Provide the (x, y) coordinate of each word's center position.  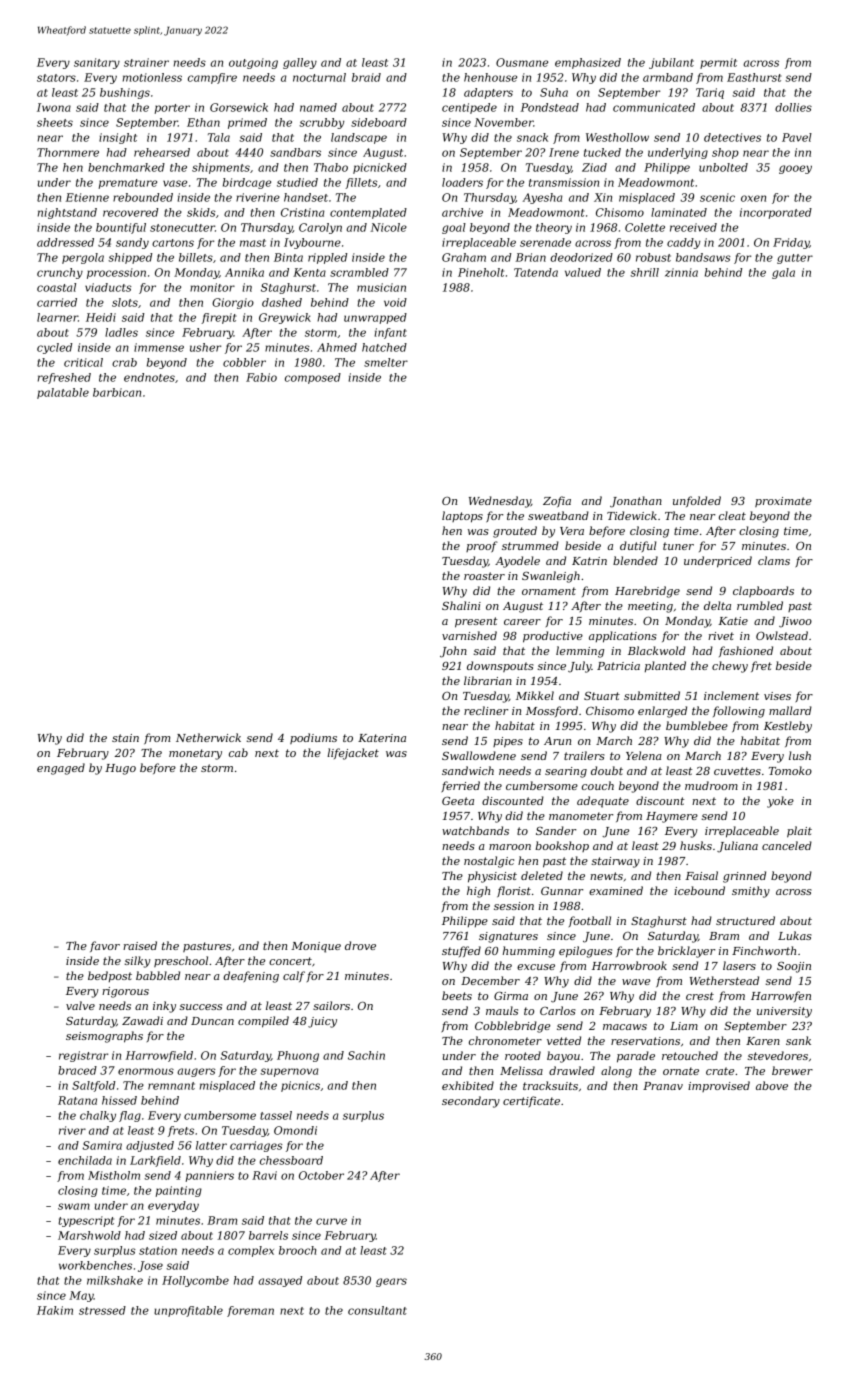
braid (366, 77)
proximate (783, 502)
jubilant (671, 63)
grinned (744, 877)
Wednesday (500, 502)
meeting (650, 607)
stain (125, 738)
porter (172, 109)
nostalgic (489, 862)
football (590, 921)
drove (360, 945)
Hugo (120, 769)
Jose (150, 1266)
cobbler (244, 362)
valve (80, 1005)
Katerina (382, 738)
